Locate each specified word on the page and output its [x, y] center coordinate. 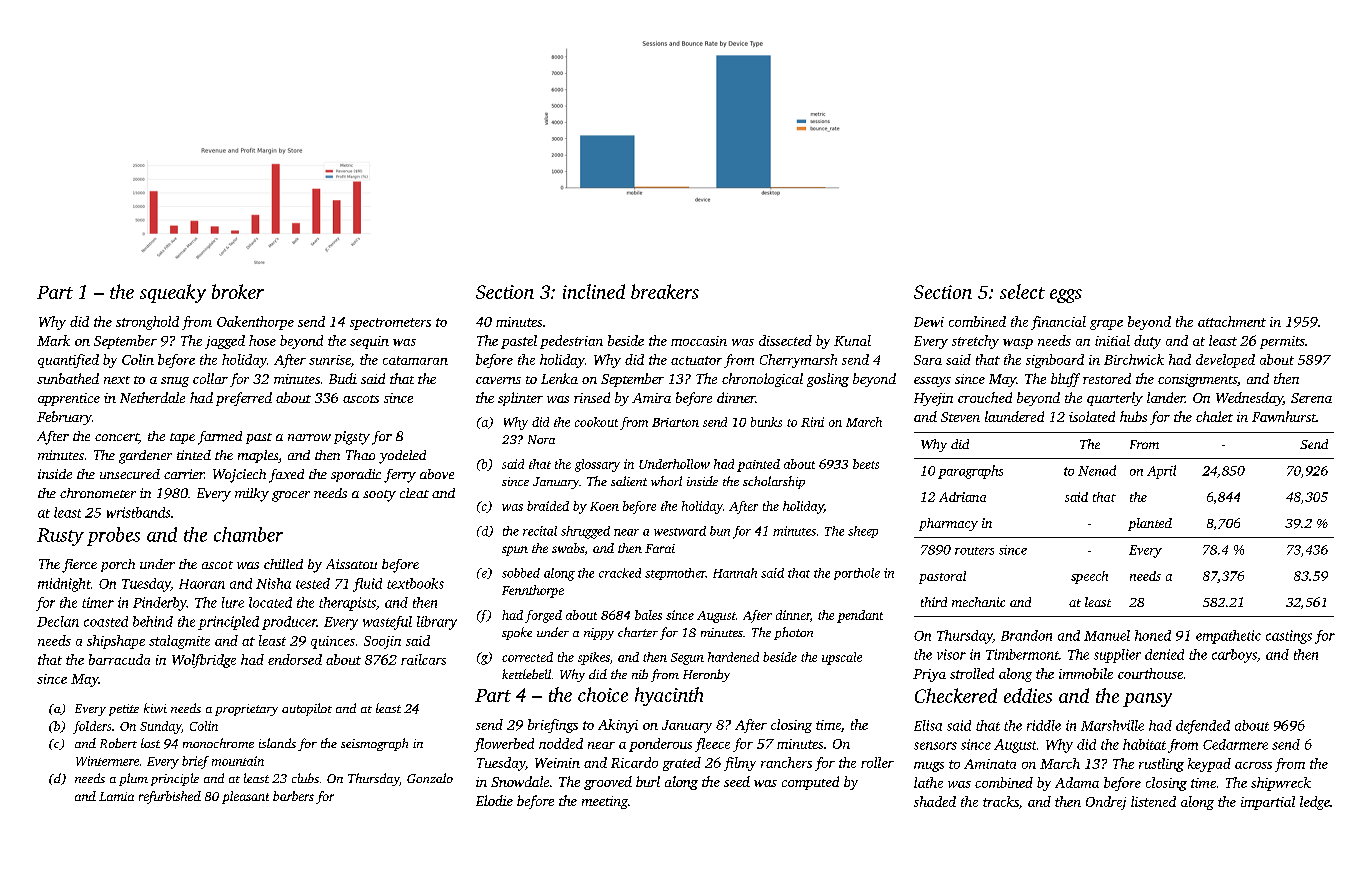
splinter [520, 399]
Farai [660, 548]
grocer [291, 496]
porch [118, 565]
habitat [1144, 744]
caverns [498, 380]
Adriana [962, 497]
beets [866, 464]
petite [124, 710]
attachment [1232, 321]
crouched [985, 397]
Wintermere [107, 761]
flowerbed [504, 745]
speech [1089, 577]
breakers [665, 291]
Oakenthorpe [255, 323]
